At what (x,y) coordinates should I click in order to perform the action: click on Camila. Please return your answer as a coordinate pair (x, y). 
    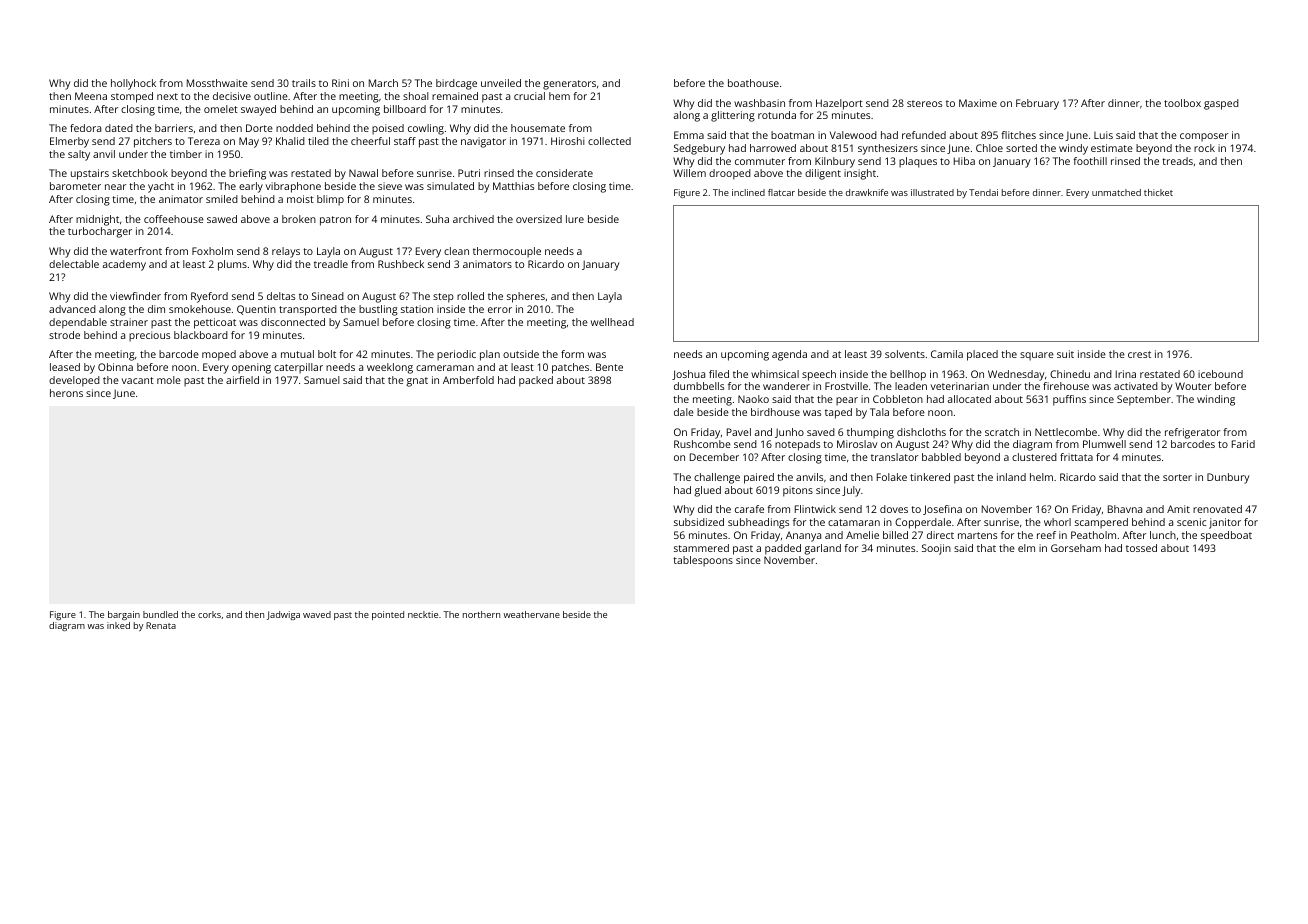
    Looking at the image, I should click on (947, 354).
